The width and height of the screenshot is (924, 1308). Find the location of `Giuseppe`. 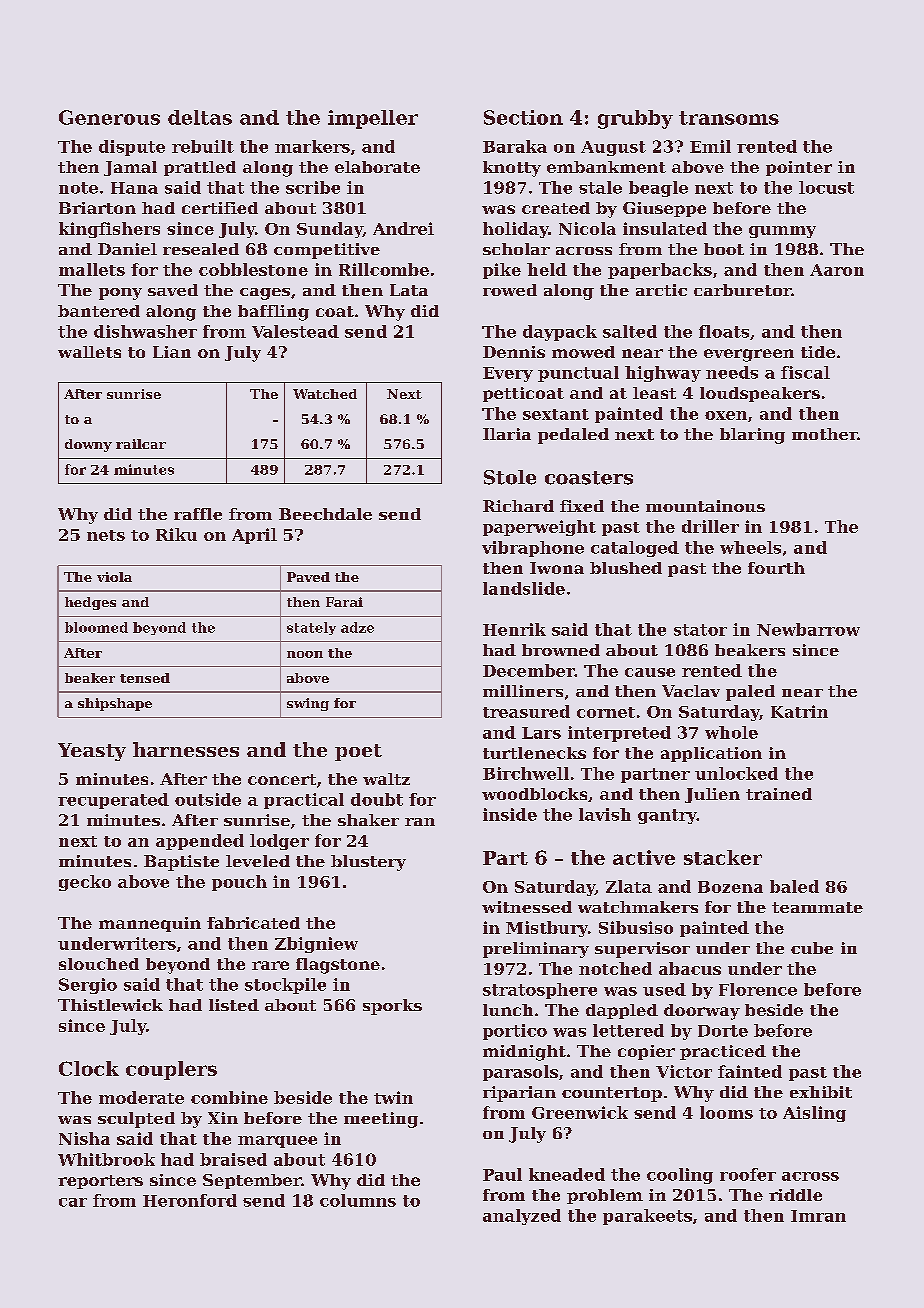

Giuseppe is located at coordinates (664, 209).
